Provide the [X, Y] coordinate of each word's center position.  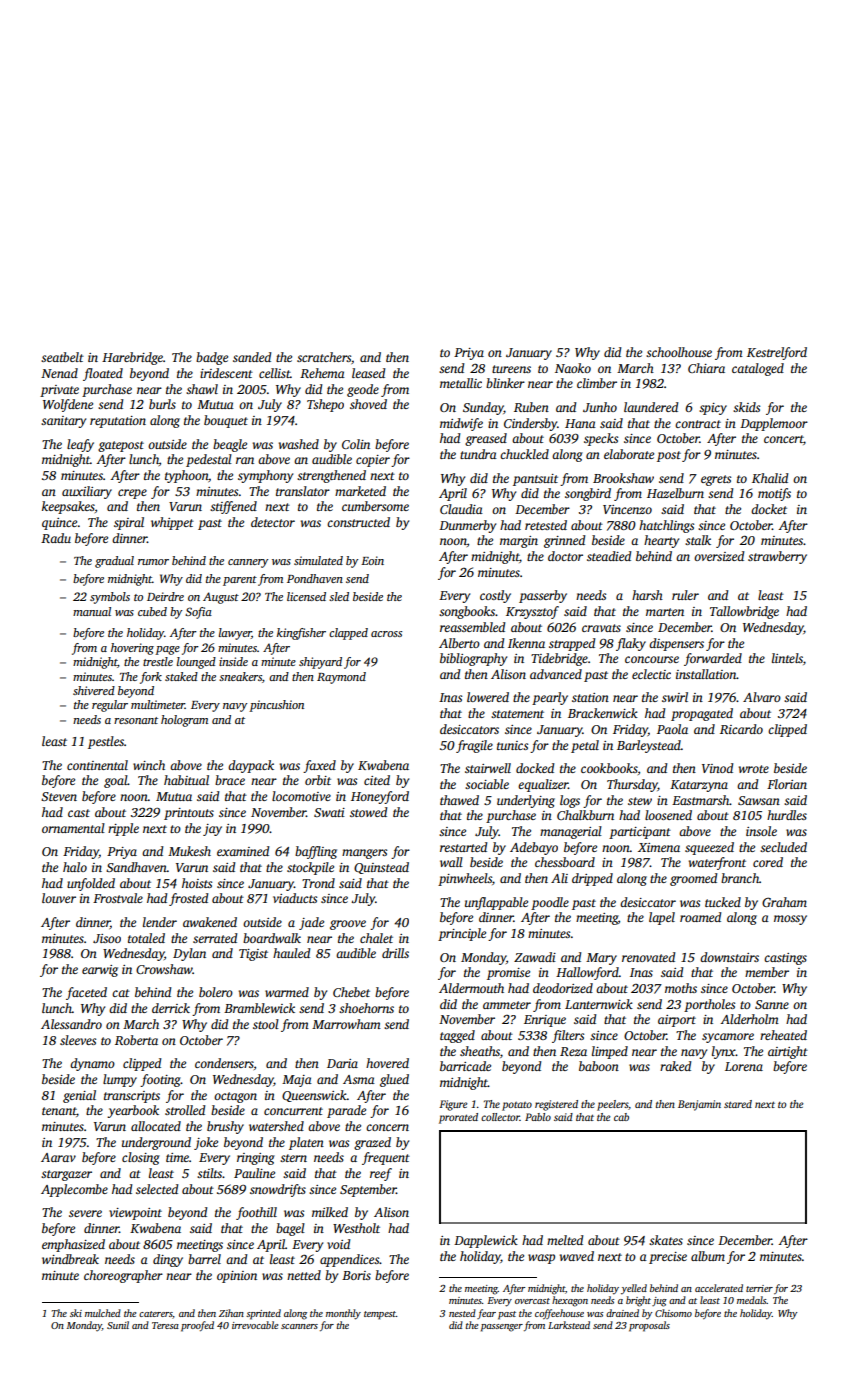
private [59, 391]
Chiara [706, 368]
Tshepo [325, 405]
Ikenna [526, 643]
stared [738, 1104]
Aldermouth [471, 988]
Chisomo [673, 1313]
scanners [299, 1326]
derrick [171, 1008]
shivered [94, 690]
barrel [204, 1259]
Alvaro [762, 697]
